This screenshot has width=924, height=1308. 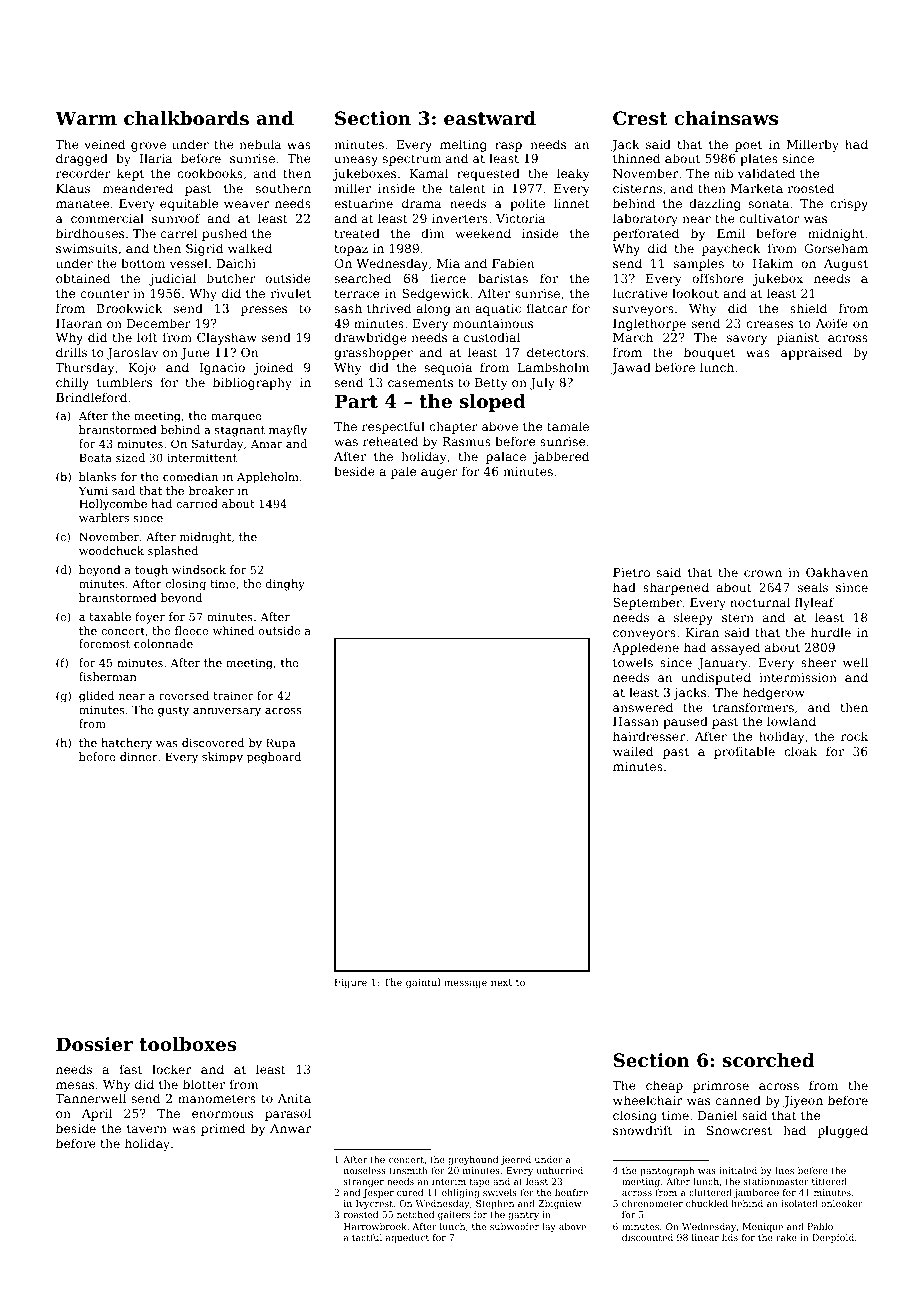 What do you see at coordinates (465, 984) in the screenshot?
I see `message` at bounding box center [465, 984].
